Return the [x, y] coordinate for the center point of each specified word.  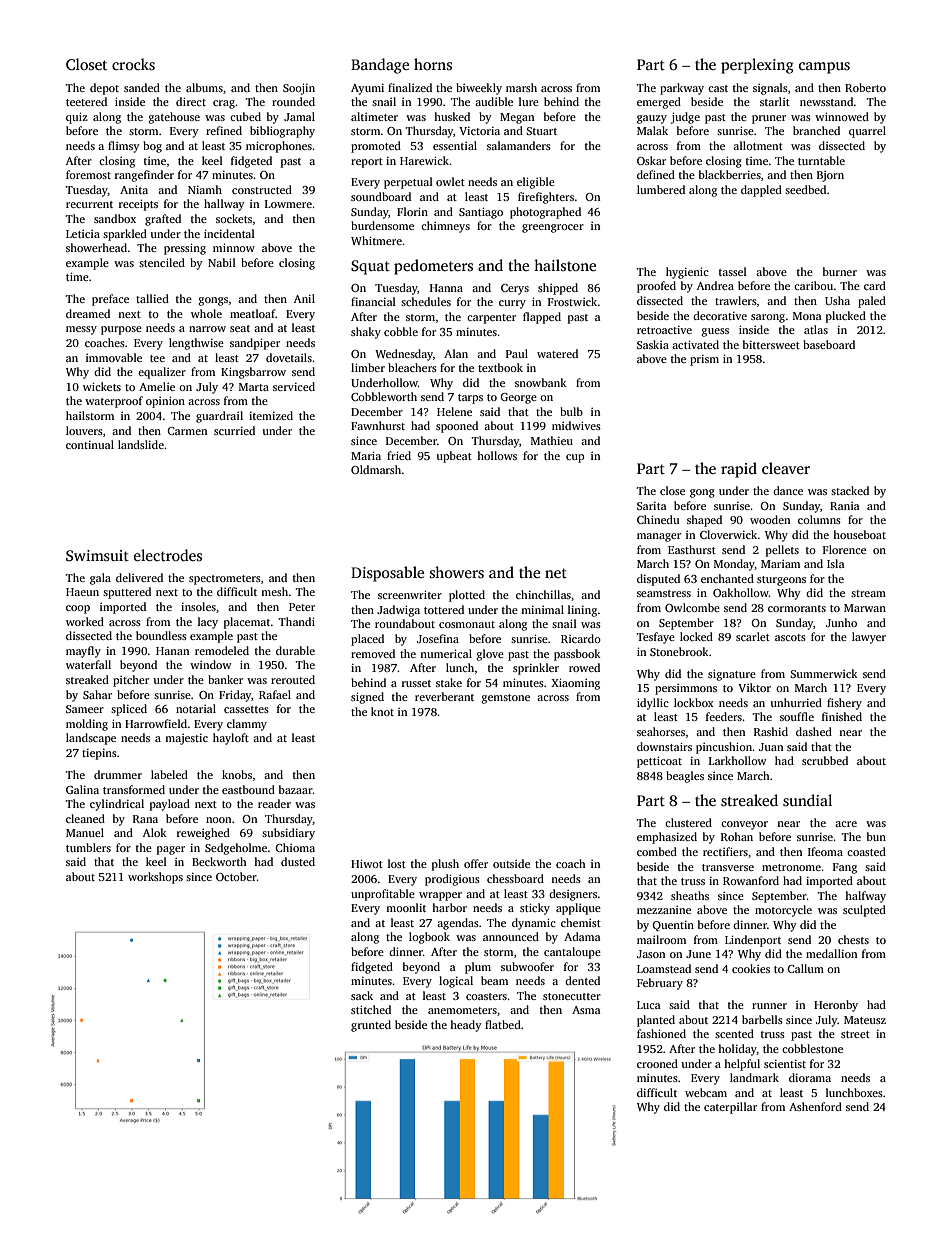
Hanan [172, 651]
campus [824, 68]
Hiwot [367, 863]
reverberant [444, 696]
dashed [814, 731]
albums [204, 87]
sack [362, 995]
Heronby [836, 1006]
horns [433, 64]
